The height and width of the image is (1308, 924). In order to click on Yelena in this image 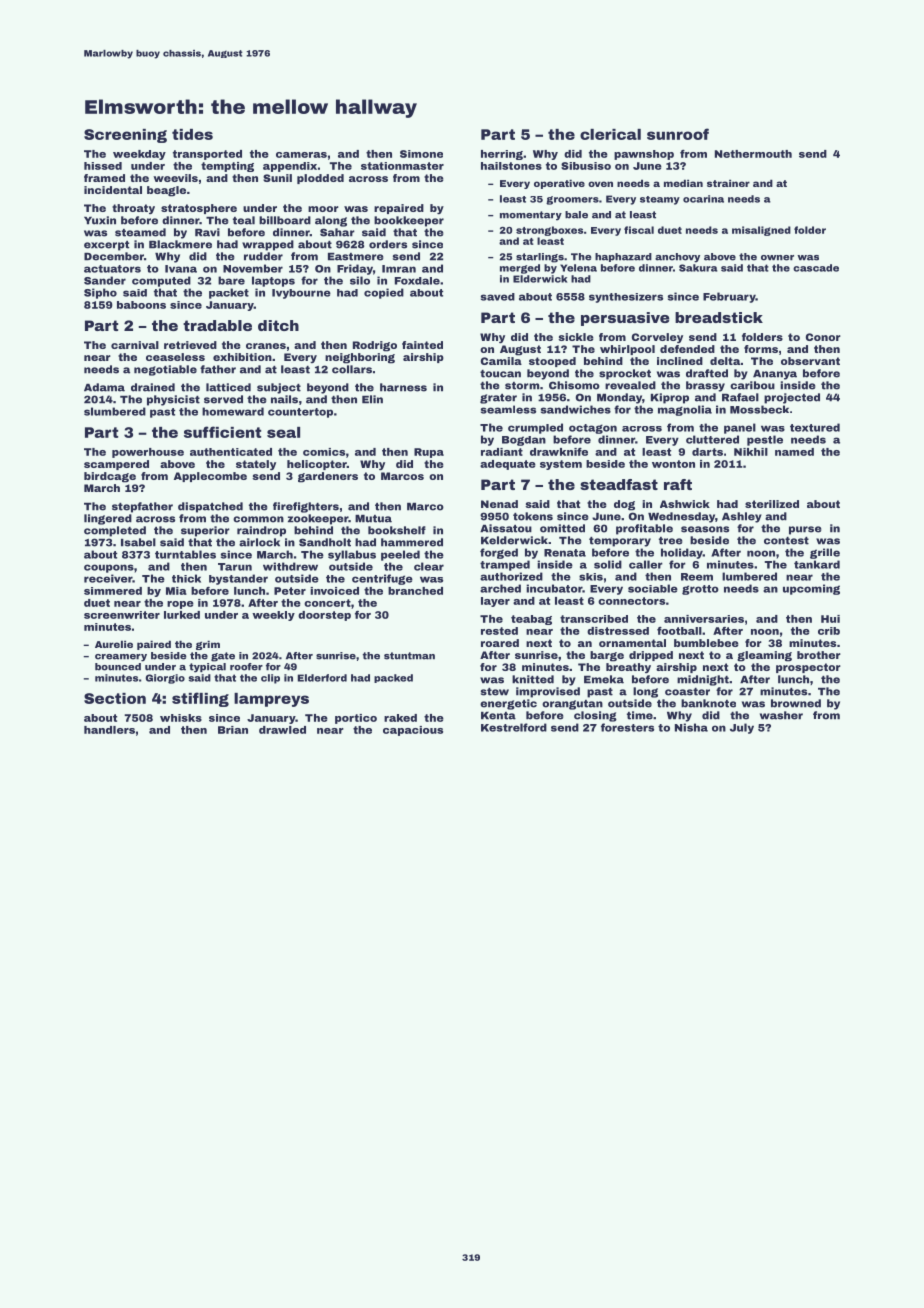, I will do `click(578, 268)`.
